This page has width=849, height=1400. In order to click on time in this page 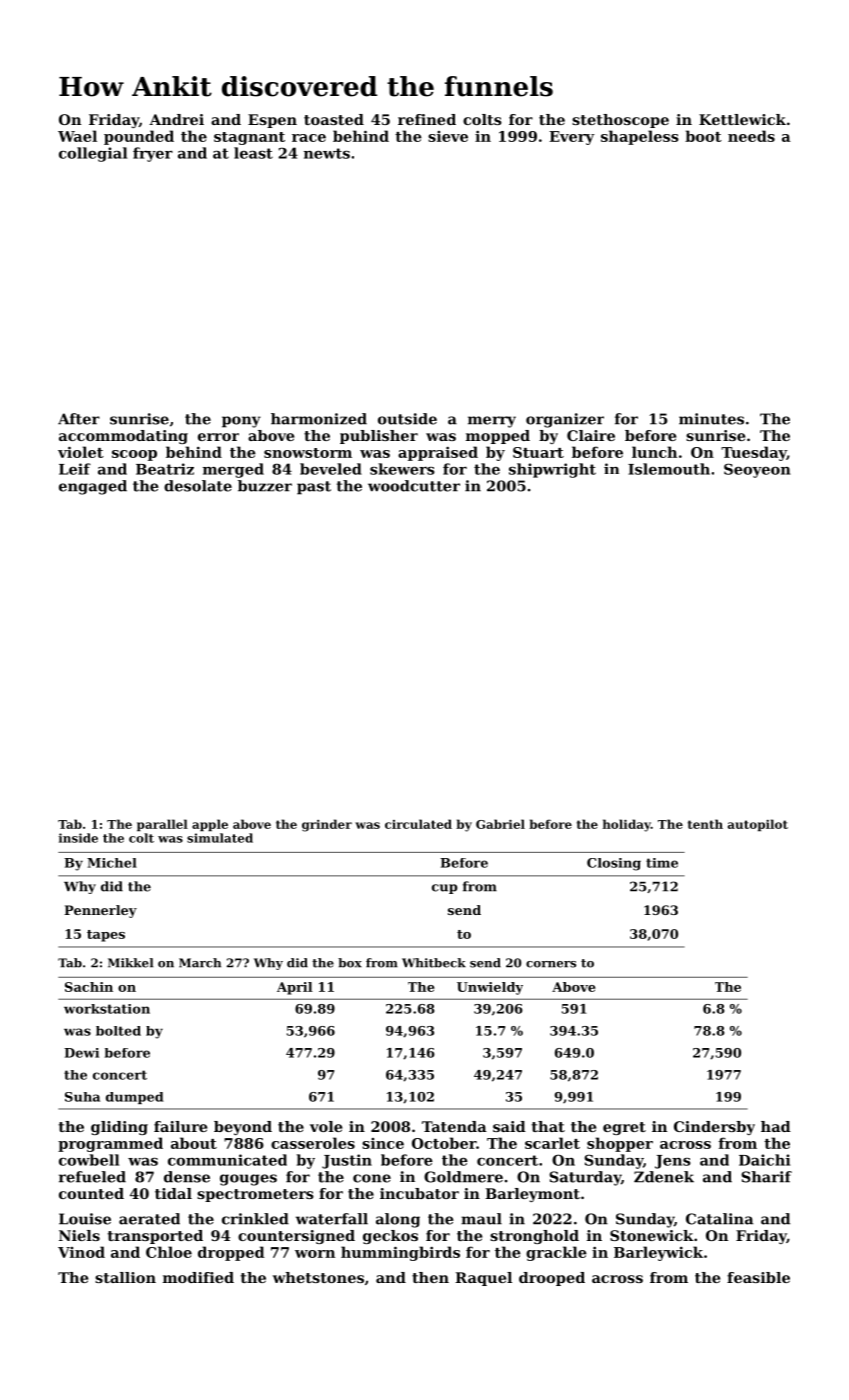, I will do `click(662, 863)`.
